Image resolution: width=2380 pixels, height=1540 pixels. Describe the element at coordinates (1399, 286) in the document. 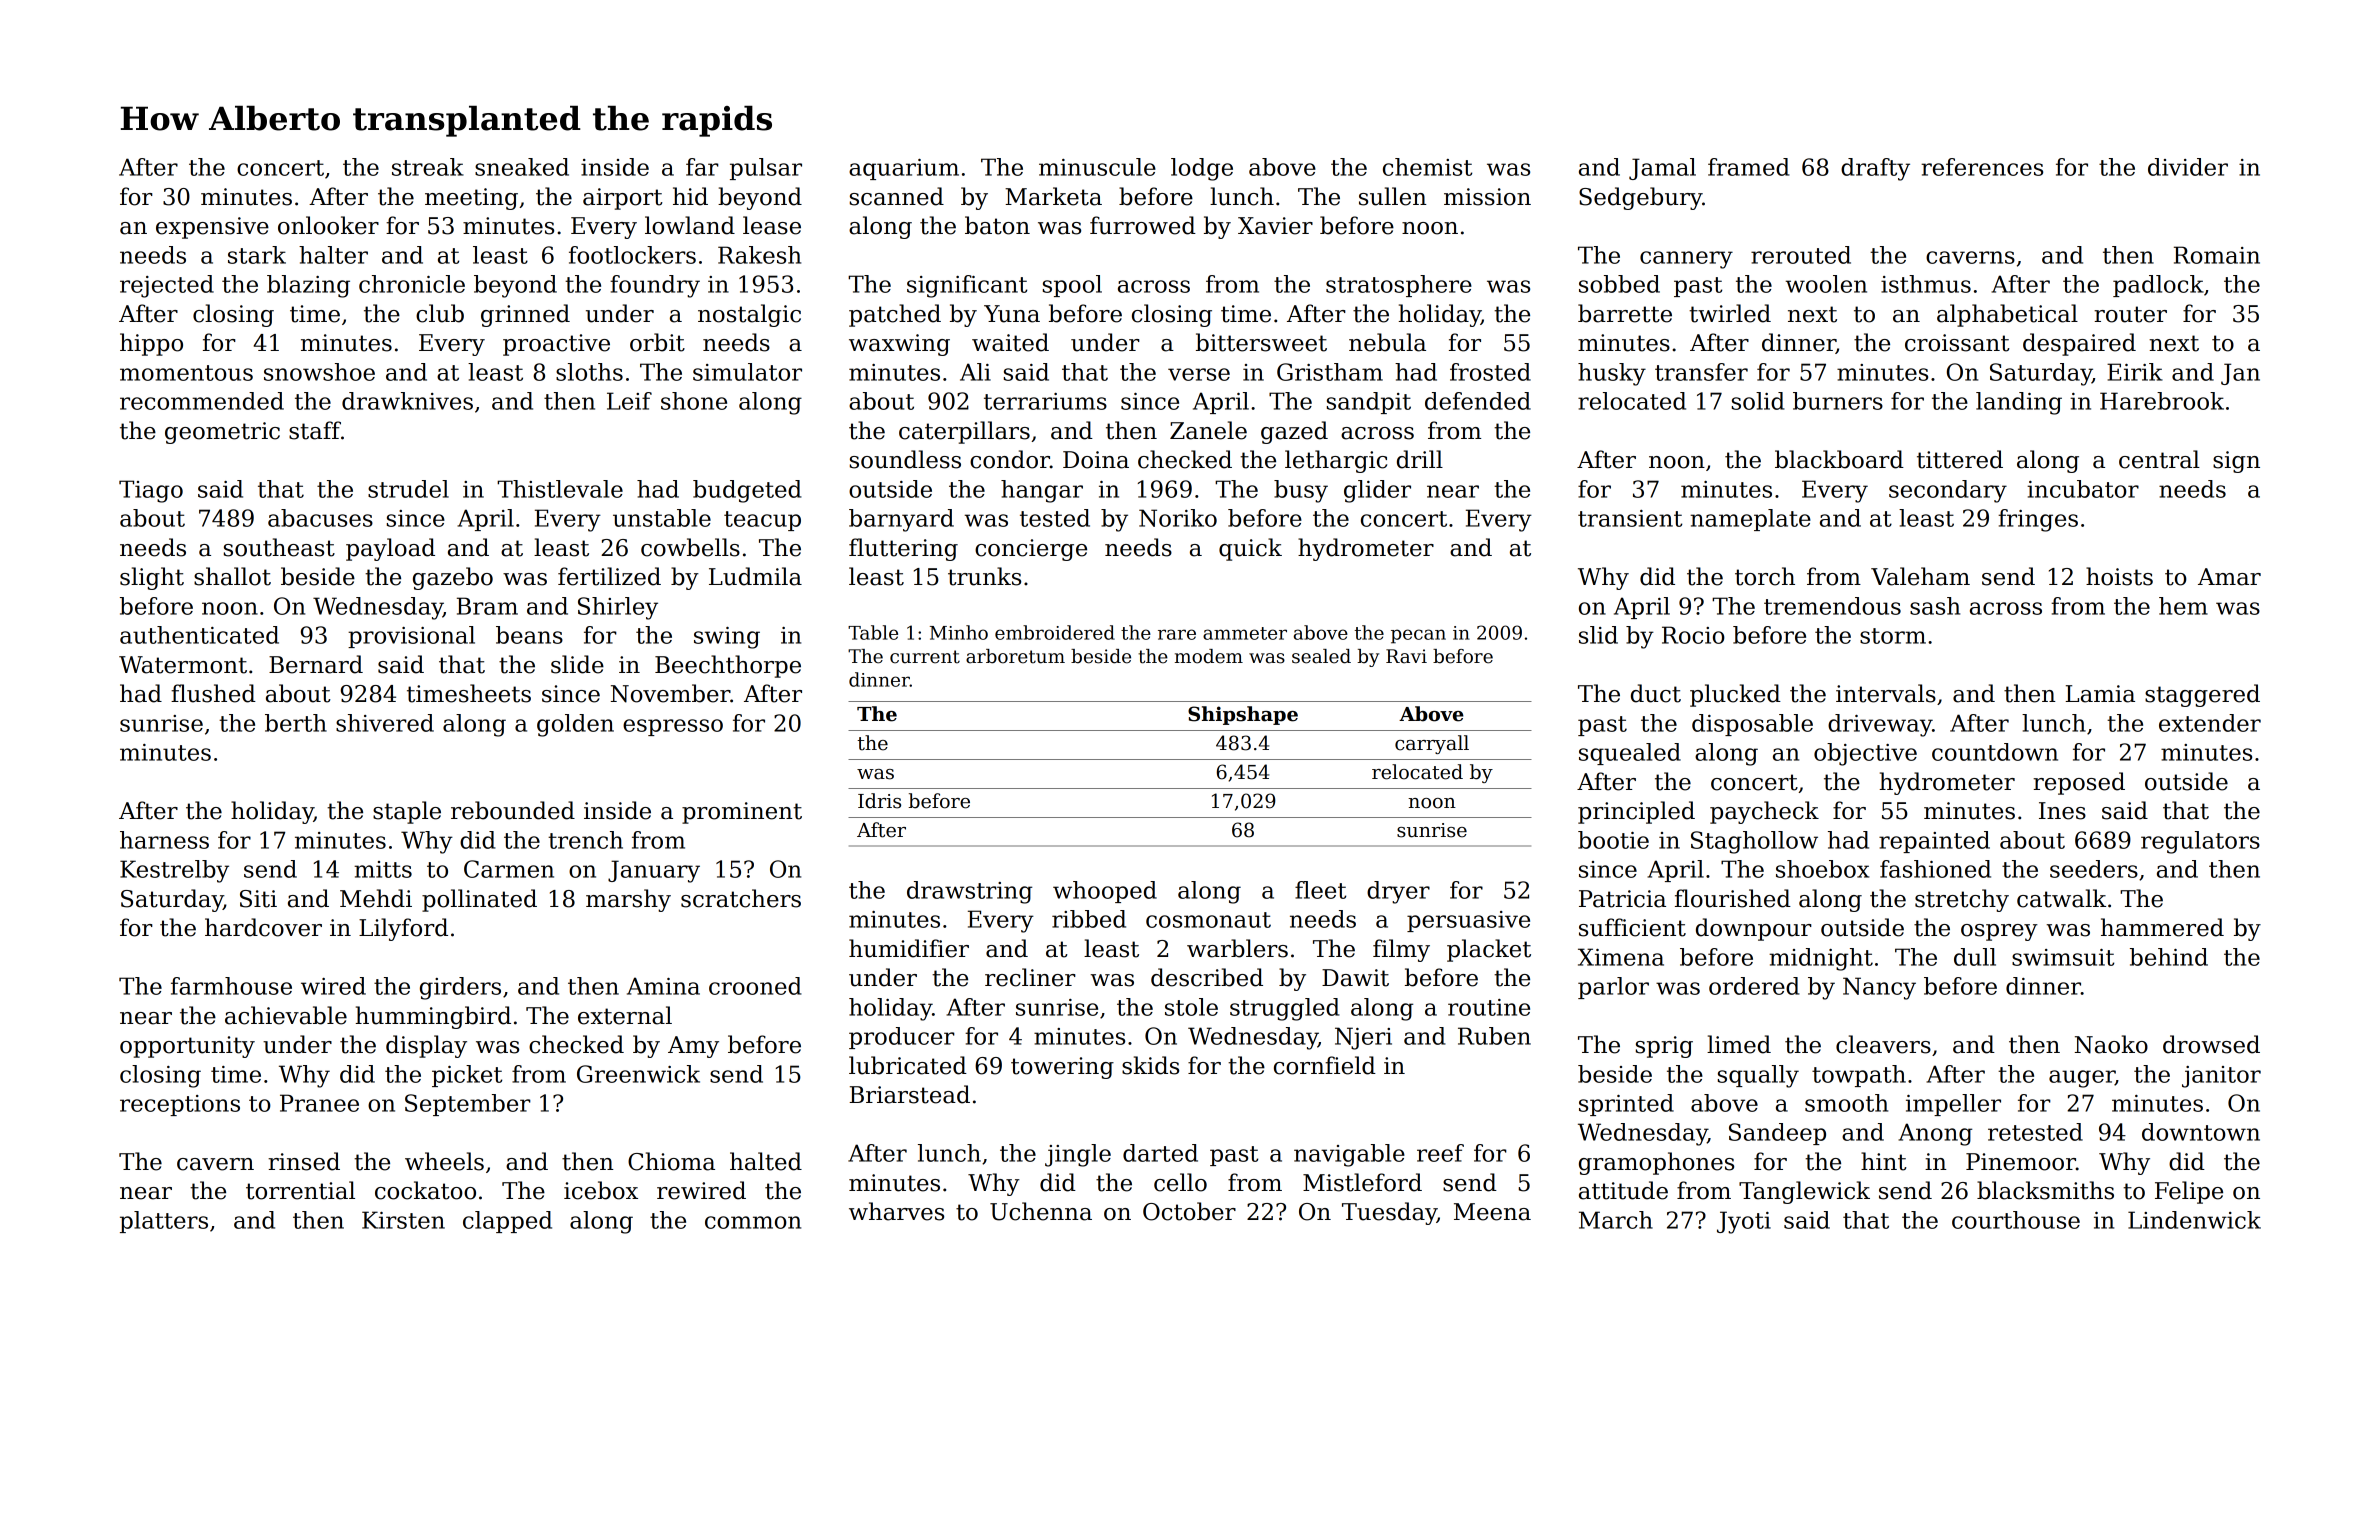

I see `stratosphere` at that location.
